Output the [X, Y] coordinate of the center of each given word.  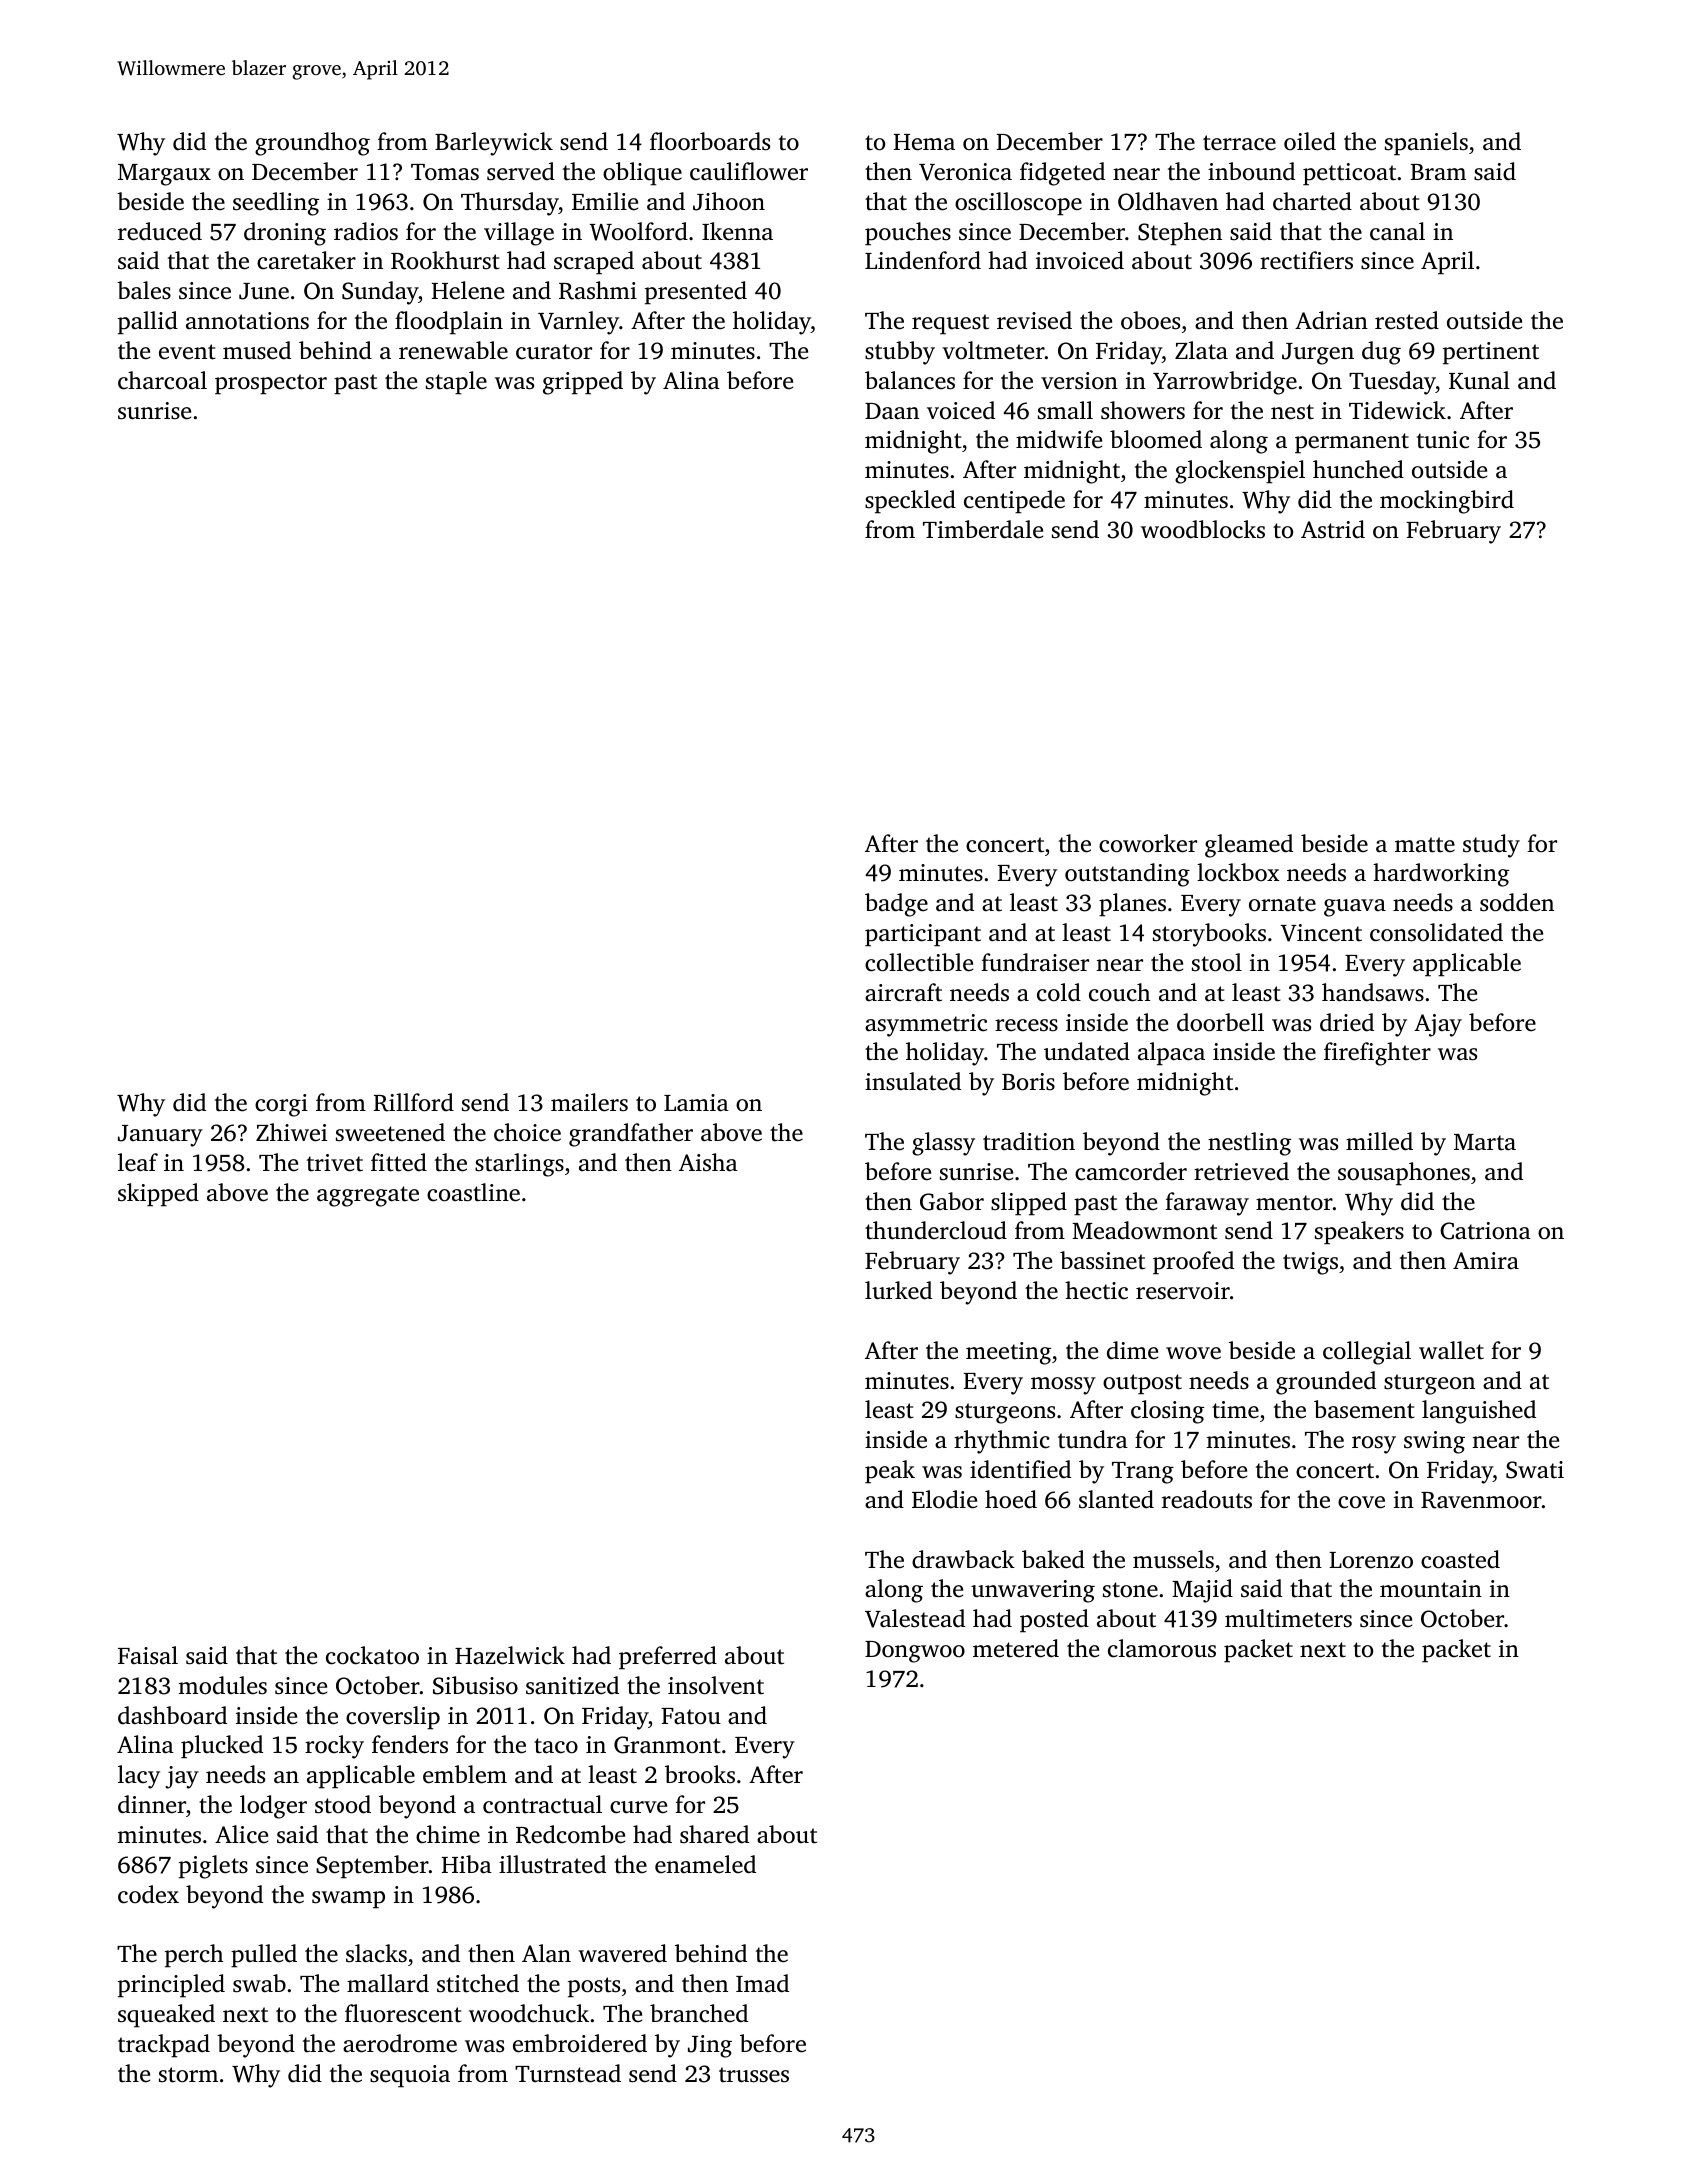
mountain [1431, 1589]
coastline [473, 1192]
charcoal [162, 380]
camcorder [1131, 1171]
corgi [281, 1105]
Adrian [1331, 320]
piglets [213, 1867]
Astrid [1333, 529]
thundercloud [936, 1230]
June [264, 291]
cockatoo [372, 1655]
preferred [668, 1658]
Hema [924, 142]
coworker [1148, 843]
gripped [583, 383]
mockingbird [1447, 502]
